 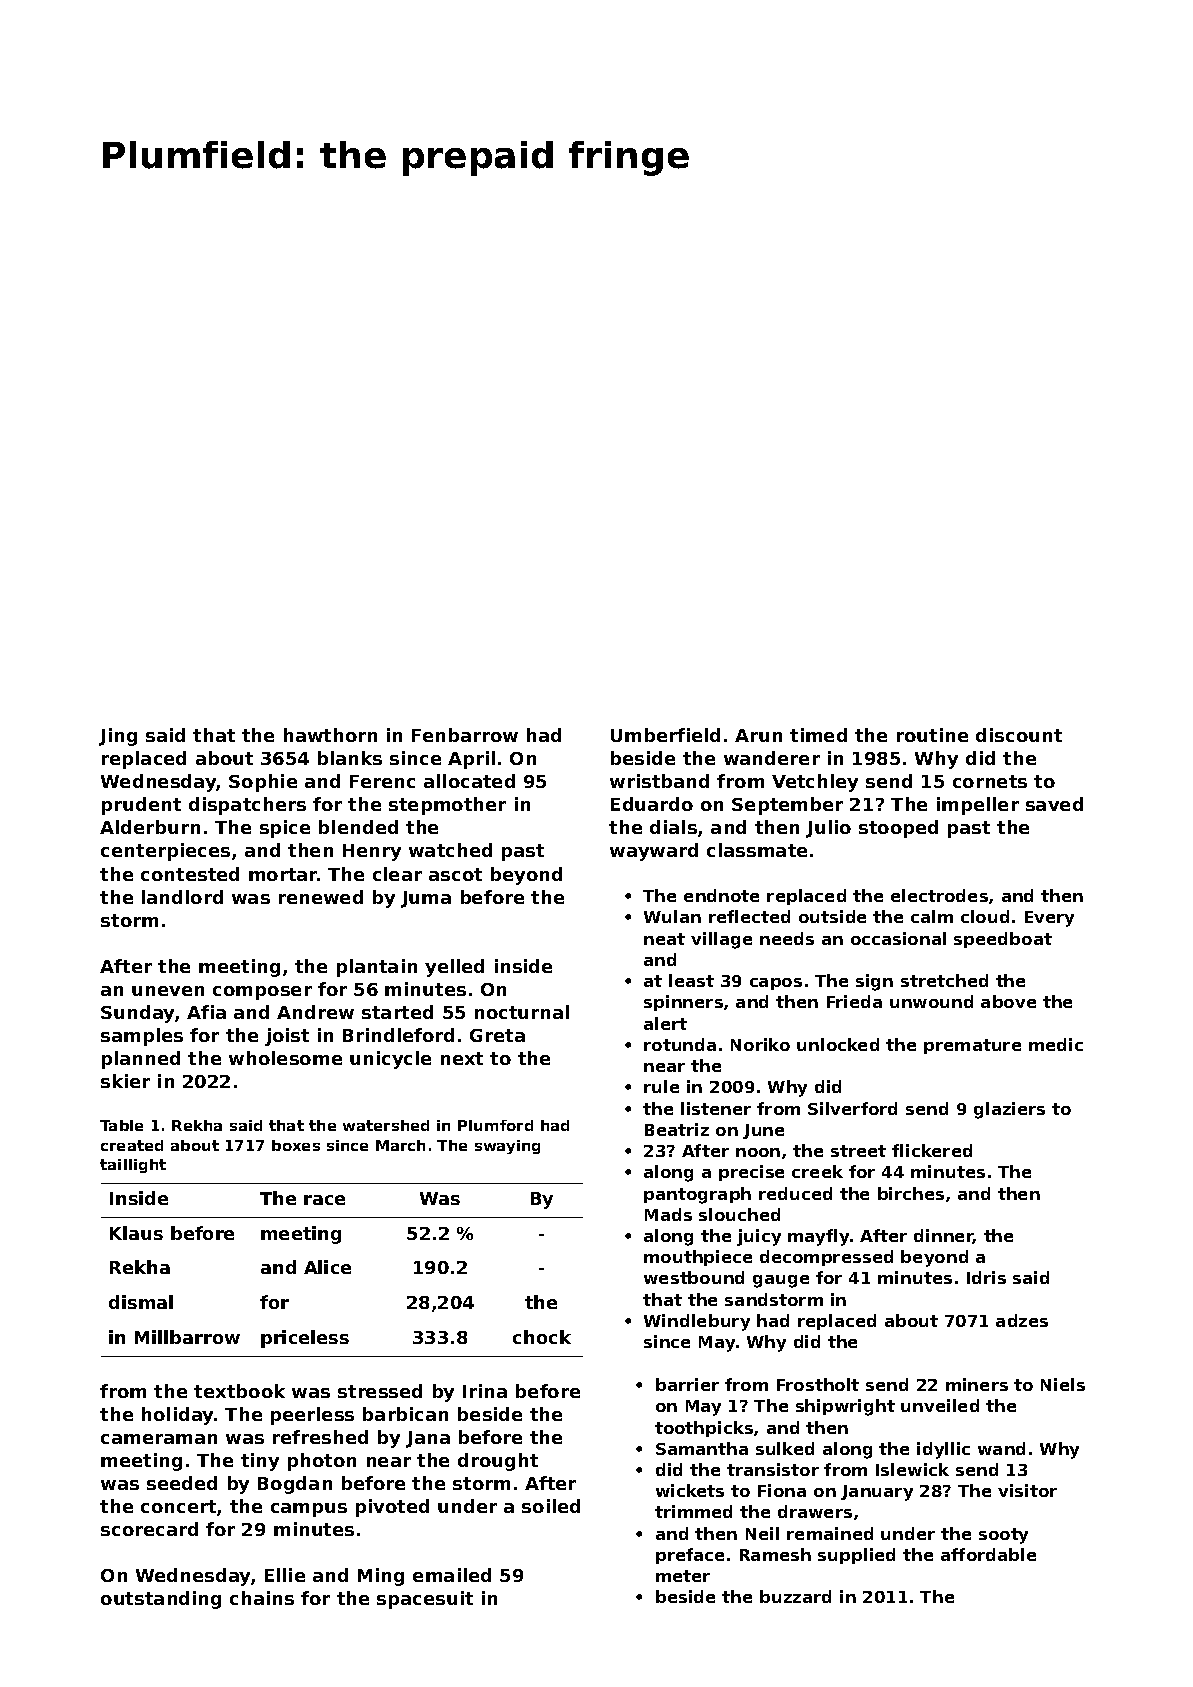 I want to click on dials, so click(x=673, y=827).
